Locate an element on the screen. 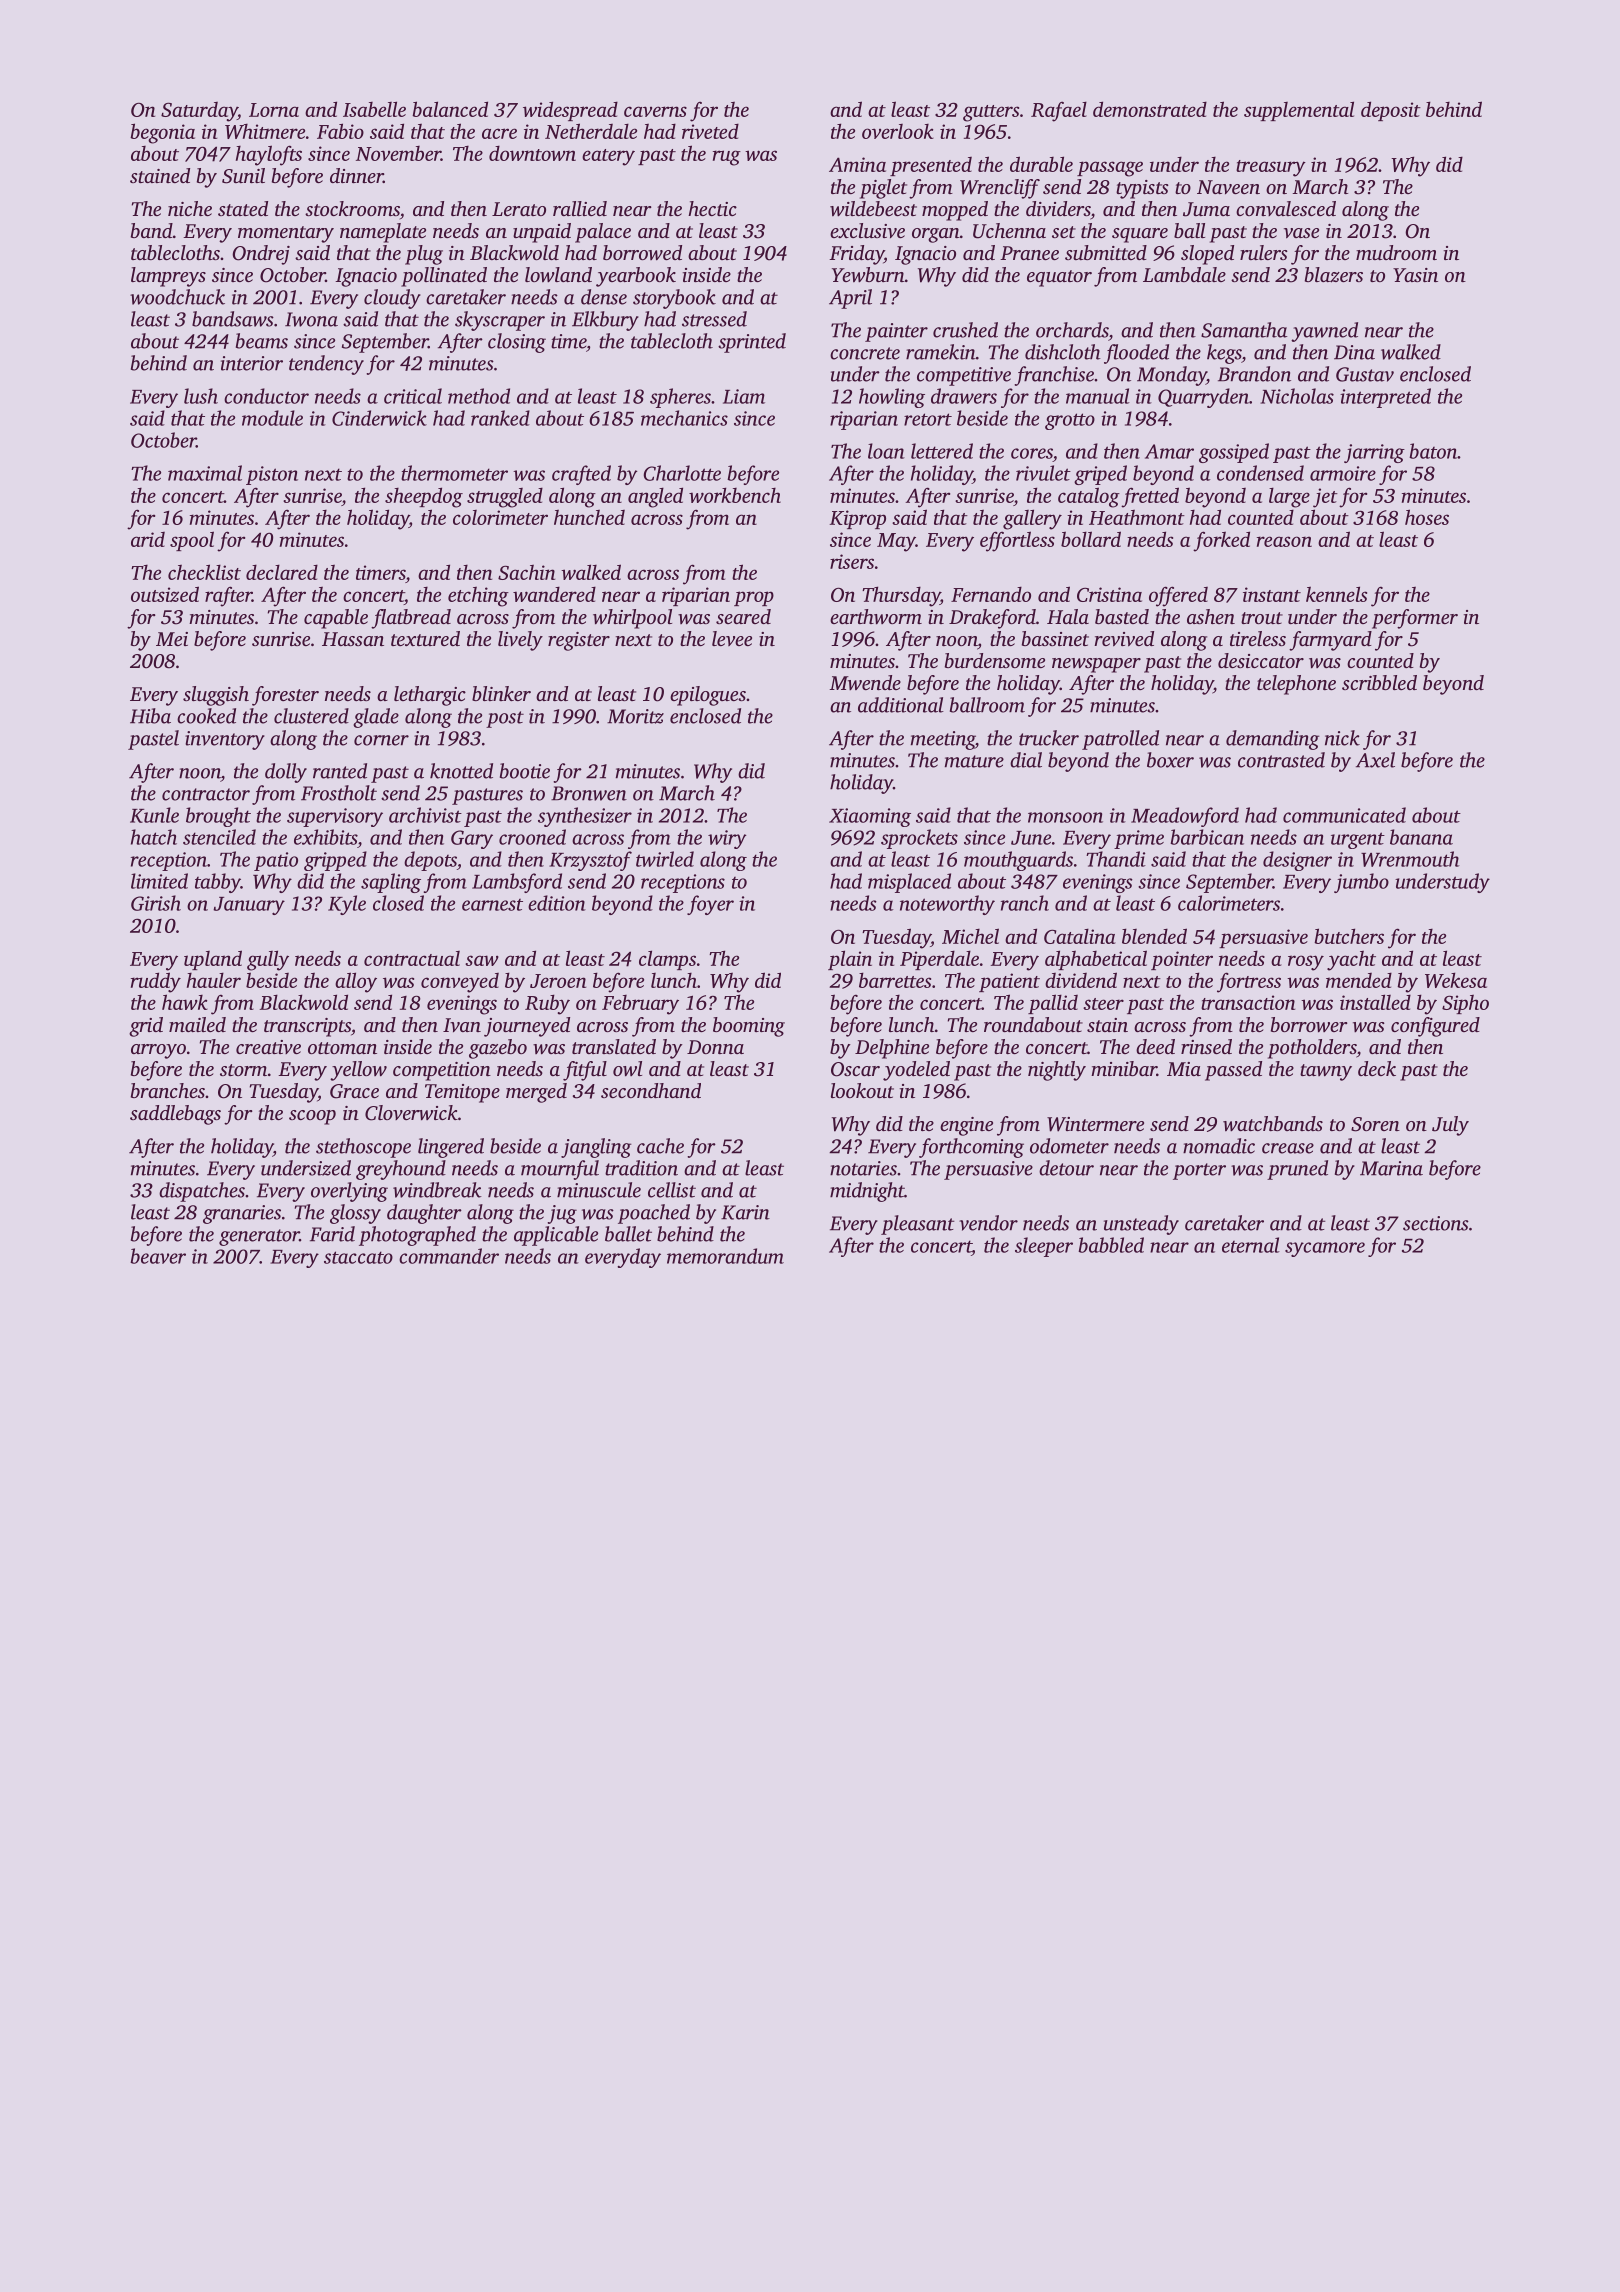  demonstrated is located at coordinates (1150, 109).
